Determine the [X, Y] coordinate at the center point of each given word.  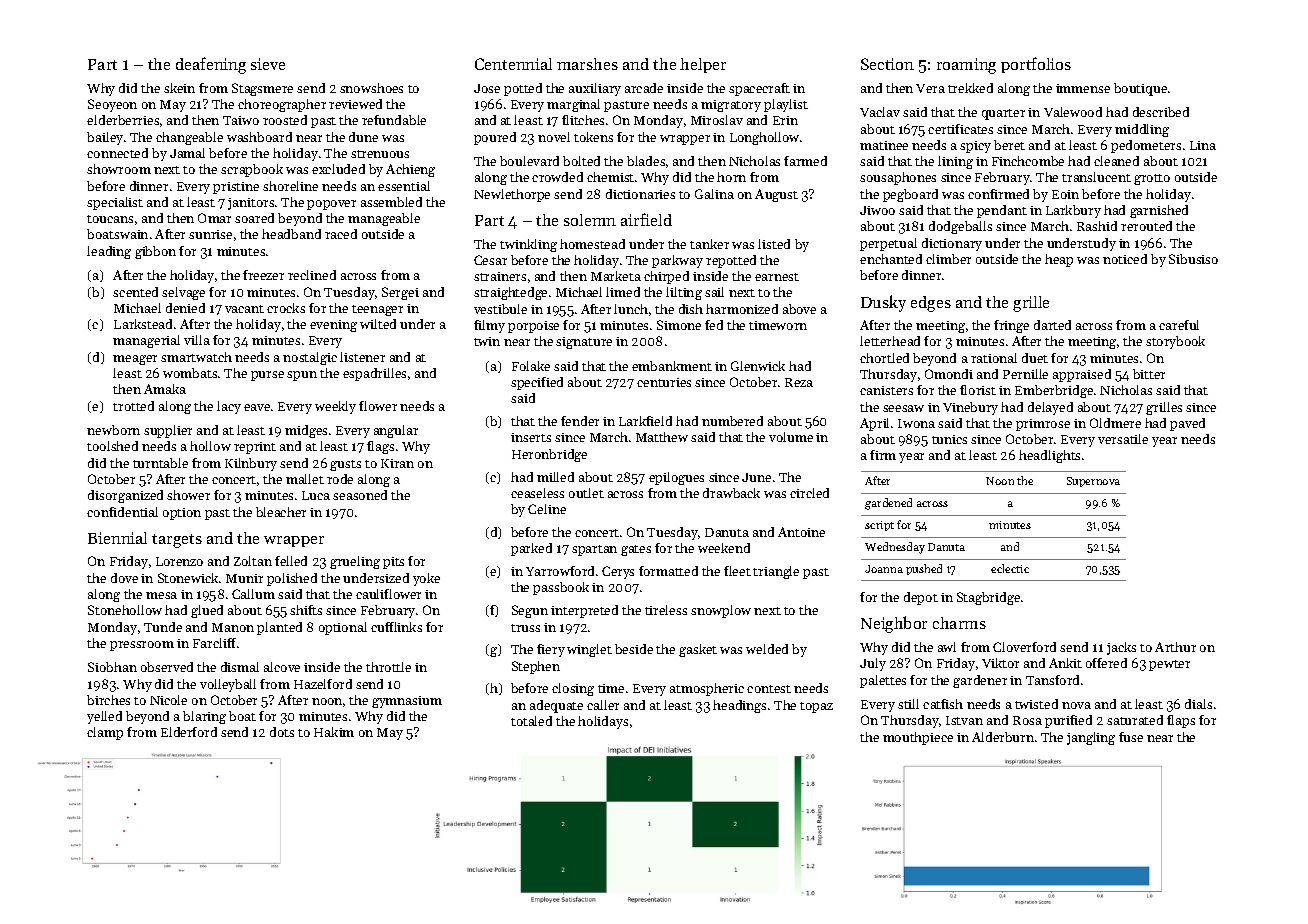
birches [108, 700]
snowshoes [371, 88]
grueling [355, 562]
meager [135, 360]
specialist [115, 203]
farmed [805, 161]
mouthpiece [918, 738]
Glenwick [758, 366]
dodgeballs [960, 227]
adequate [556, 706]
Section [887, 64]
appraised [1082, 375]
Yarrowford [560, 571]
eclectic [1010, 568]
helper [703, 65]
